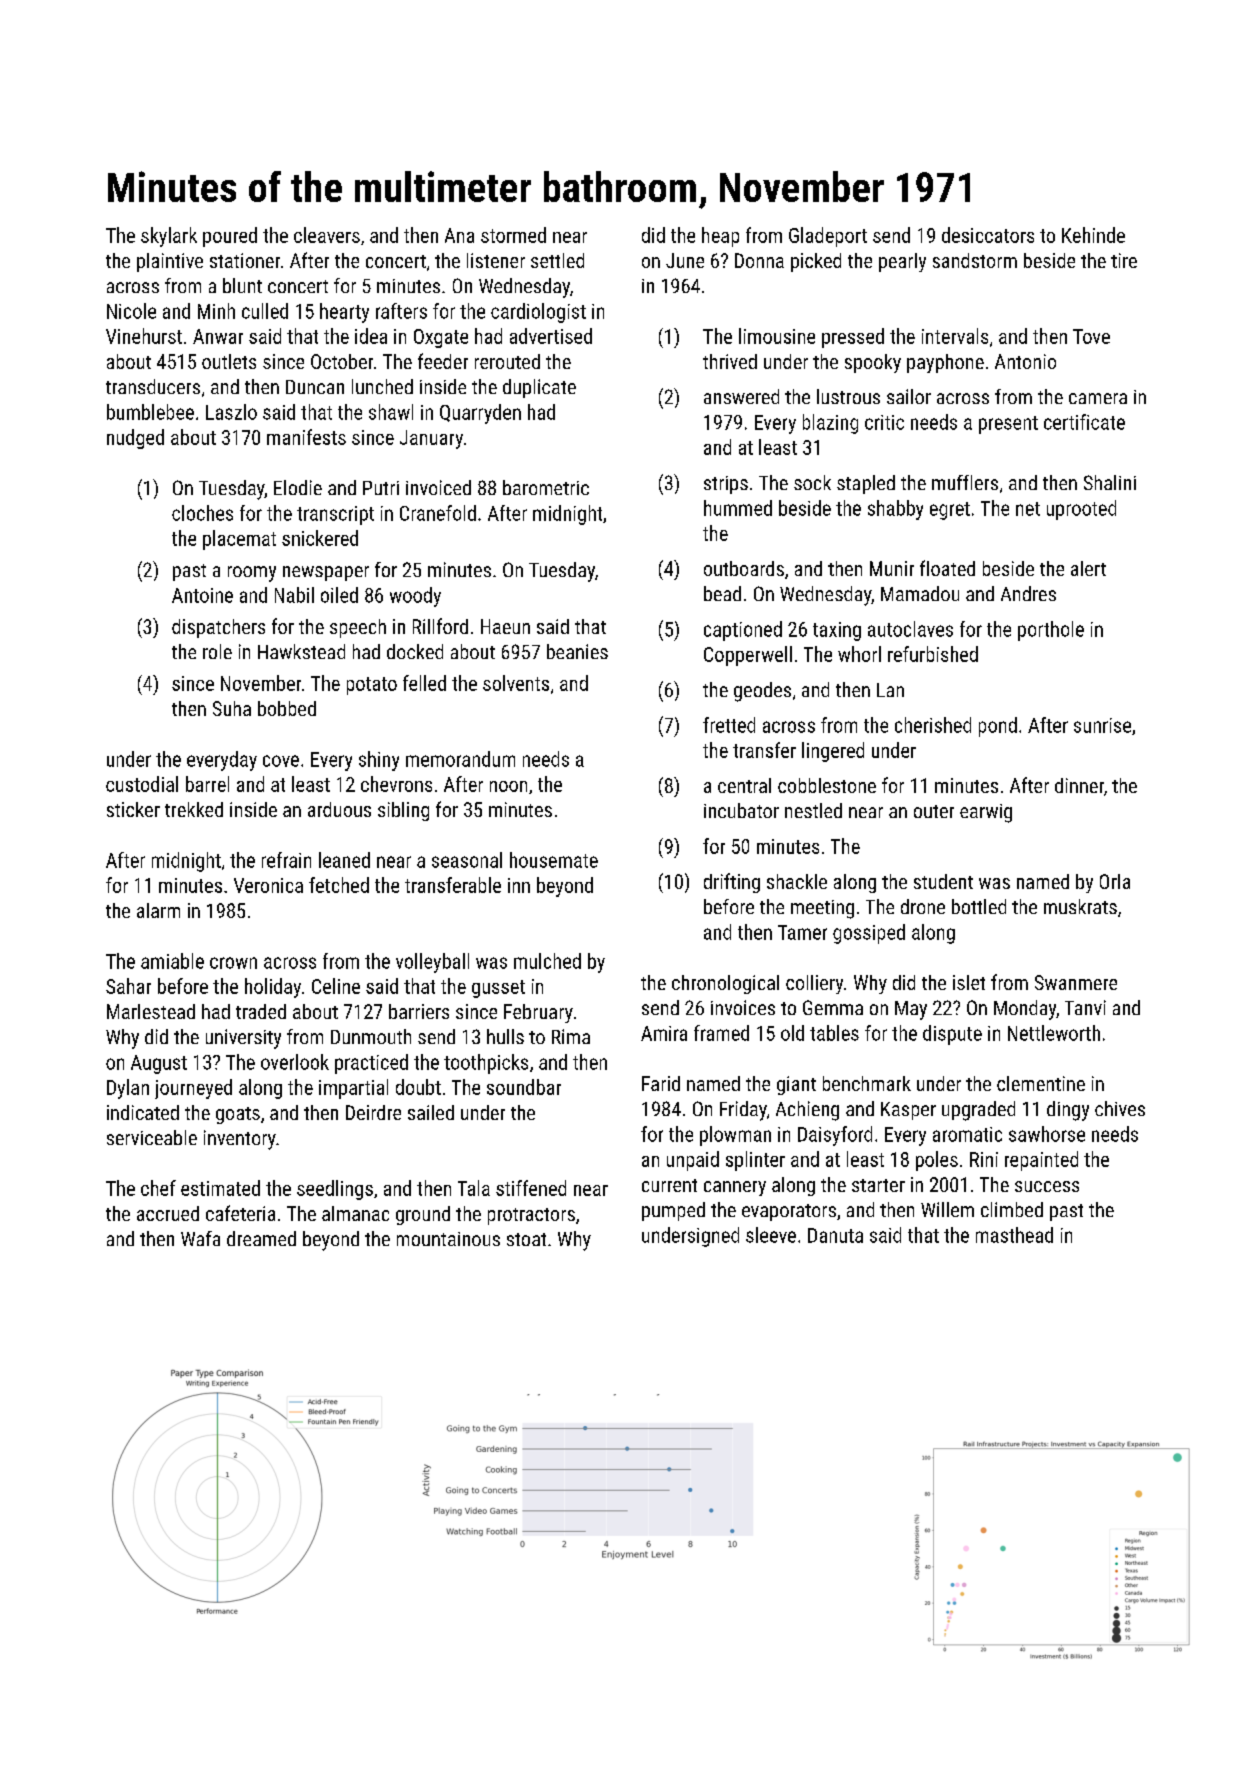  I want to click on Kehinde, so click(1093, 235).
